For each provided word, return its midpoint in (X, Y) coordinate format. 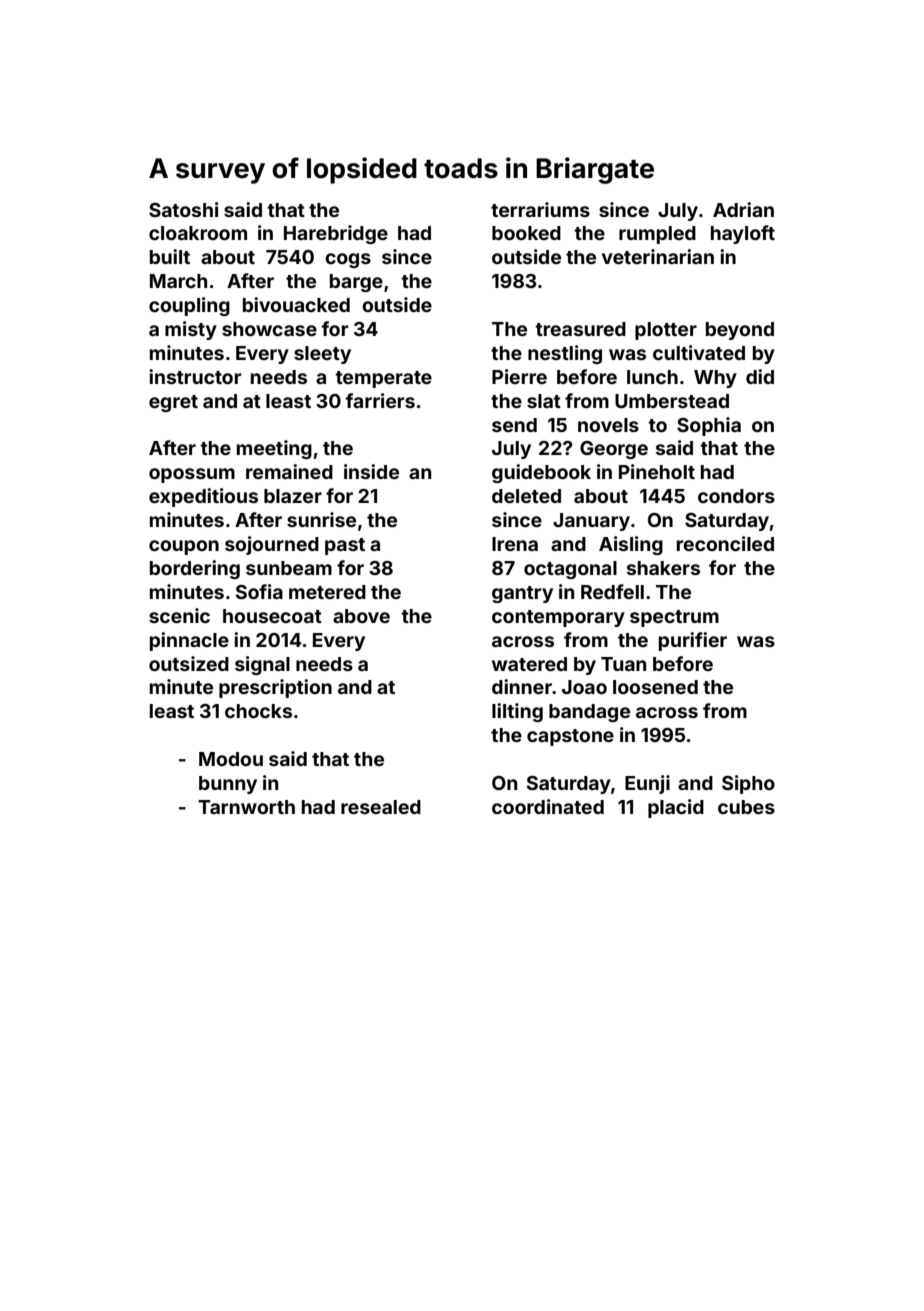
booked (526, 233)
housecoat (272, 616)
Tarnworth (246, 807)
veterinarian (658, 256)
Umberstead (672, 401)
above (361, 616)
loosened (655, 687)
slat (544, 401)
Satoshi (183, 209)
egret (173, 403)
